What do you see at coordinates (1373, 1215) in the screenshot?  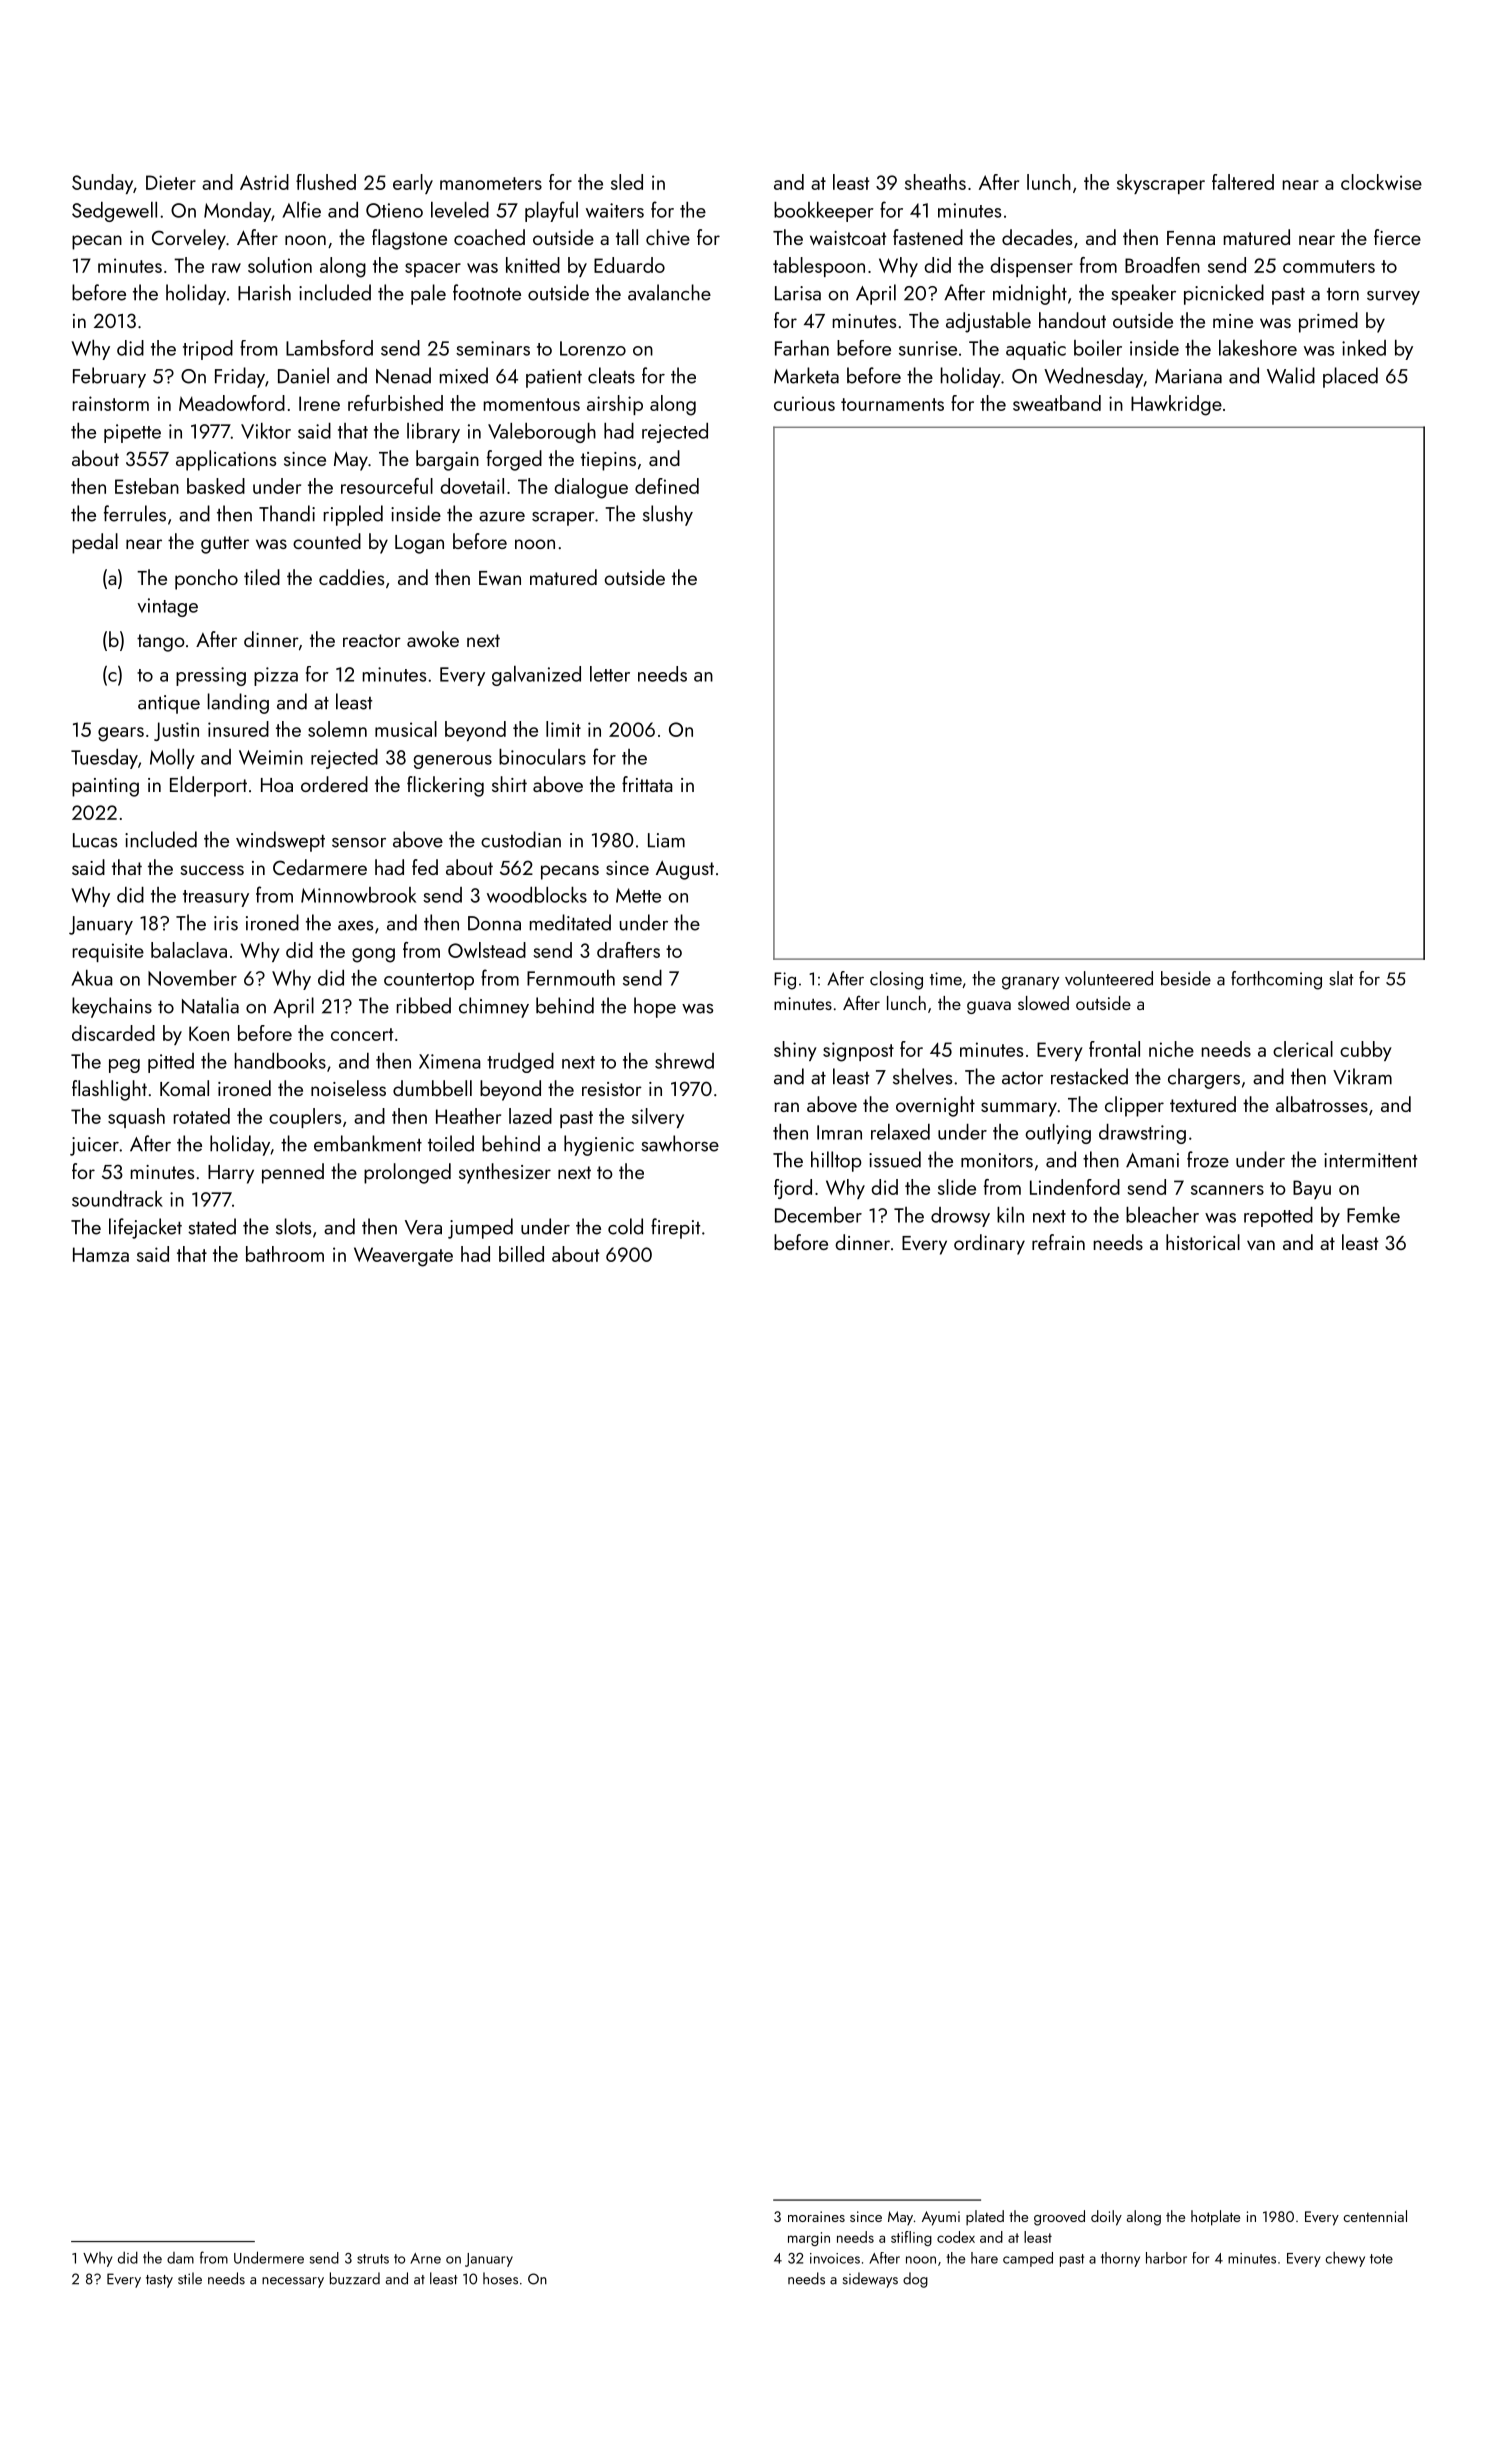 I see `Femke` at bounding box center [1373, 1215].
